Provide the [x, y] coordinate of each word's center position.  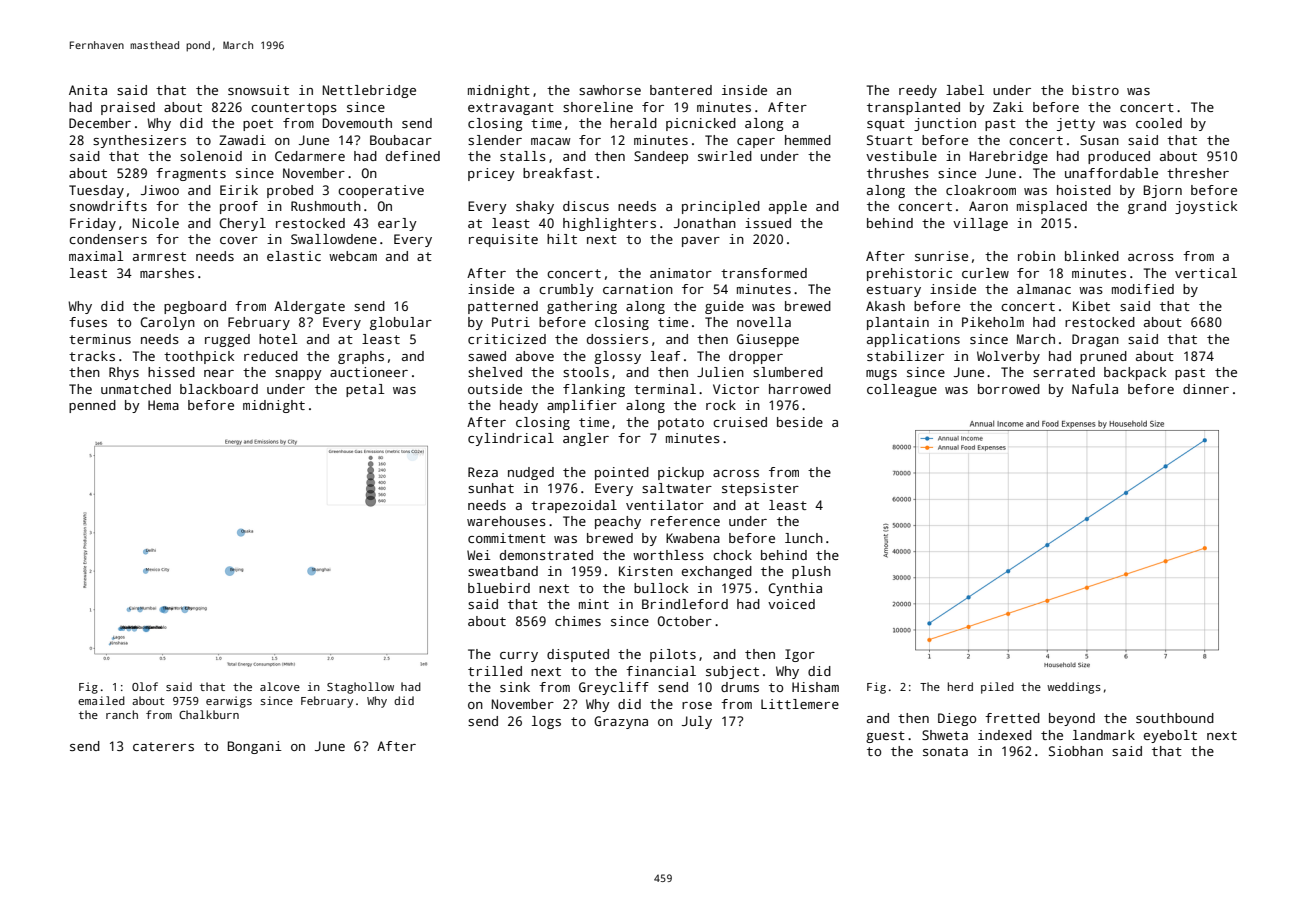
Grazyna [621, 722]
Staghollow [360, 688]
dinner [1206, 389]
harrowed [800, 389]
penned [92, 406]
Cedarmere [310, 156]
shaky [535, 207]
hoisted [1084, 190]
